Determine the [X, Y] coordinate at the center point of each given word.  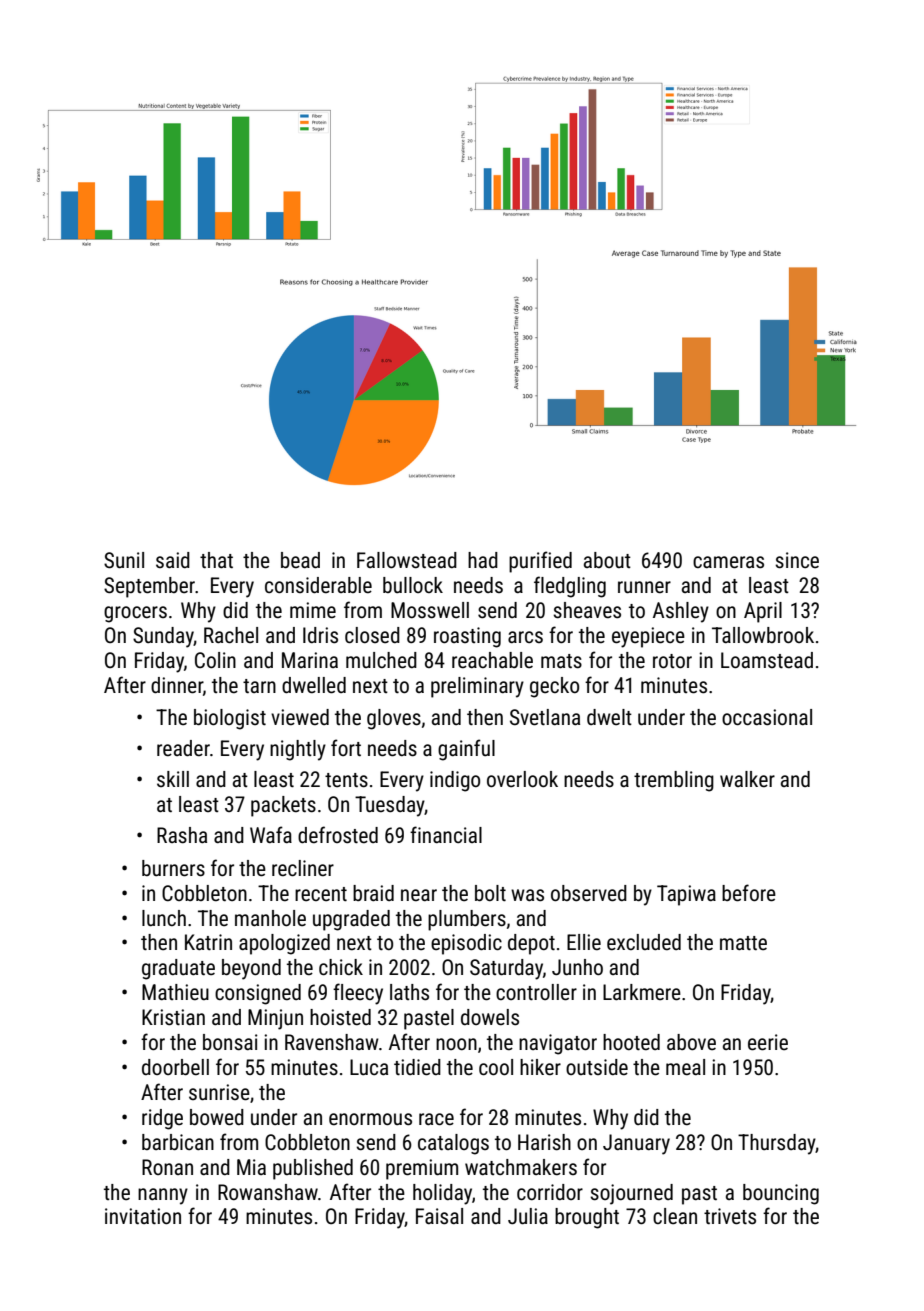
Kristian [173, 1017]
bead [300, 560]
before [749, 893]
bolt [490, 893]
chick [341, 967]
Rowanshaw [268, 1192]
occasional [767, 717]
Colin [215, 660]
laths [409, 992]
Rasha [182, 835]
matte [743, 943]
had [483, 560]
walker [747, 779]
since [797, 560]
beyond [251, 969]
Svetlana [545, 717]
